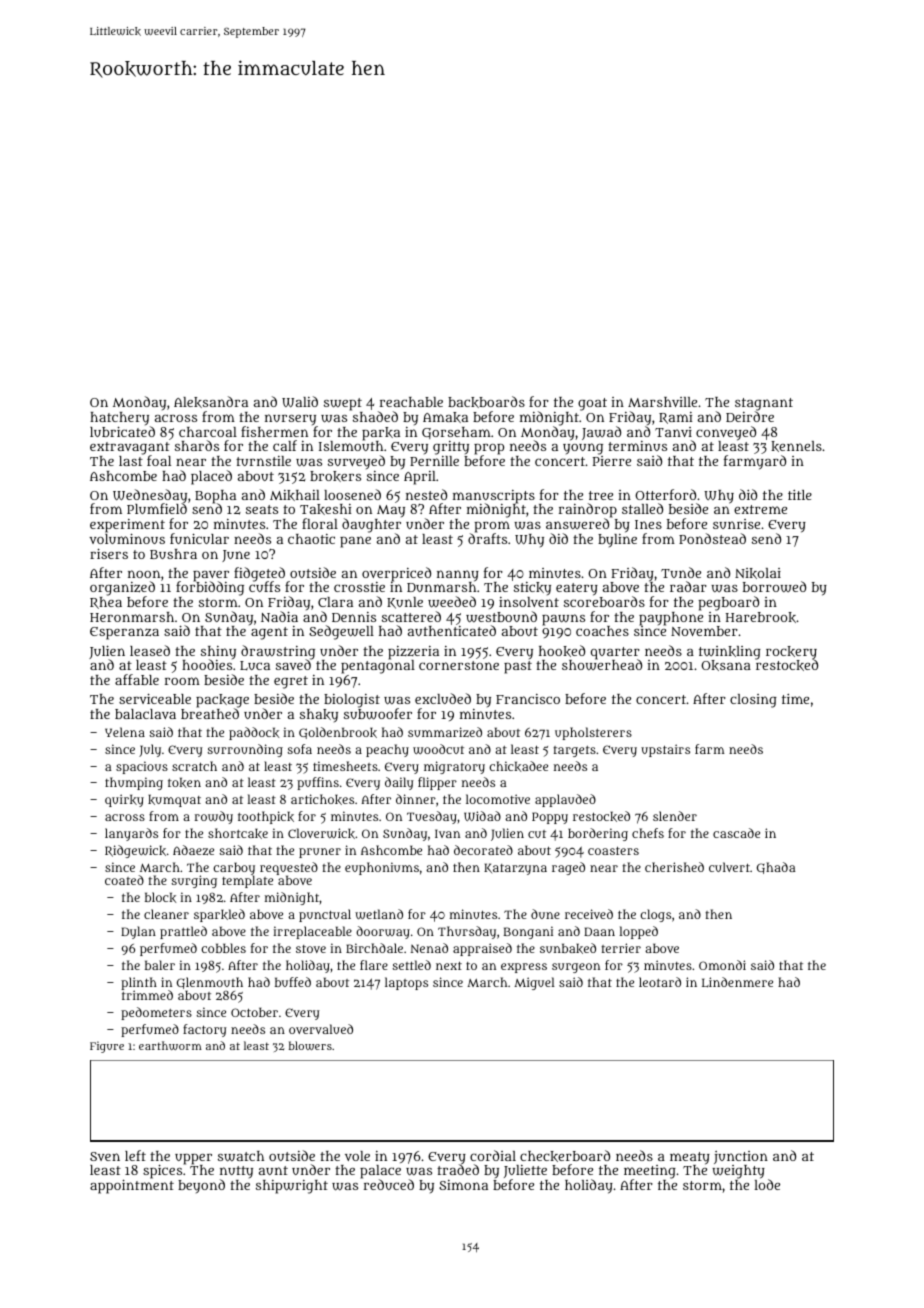 The height and width of the screenshot is (1308, 924). I want to click on cascade, so click(736, 833).
